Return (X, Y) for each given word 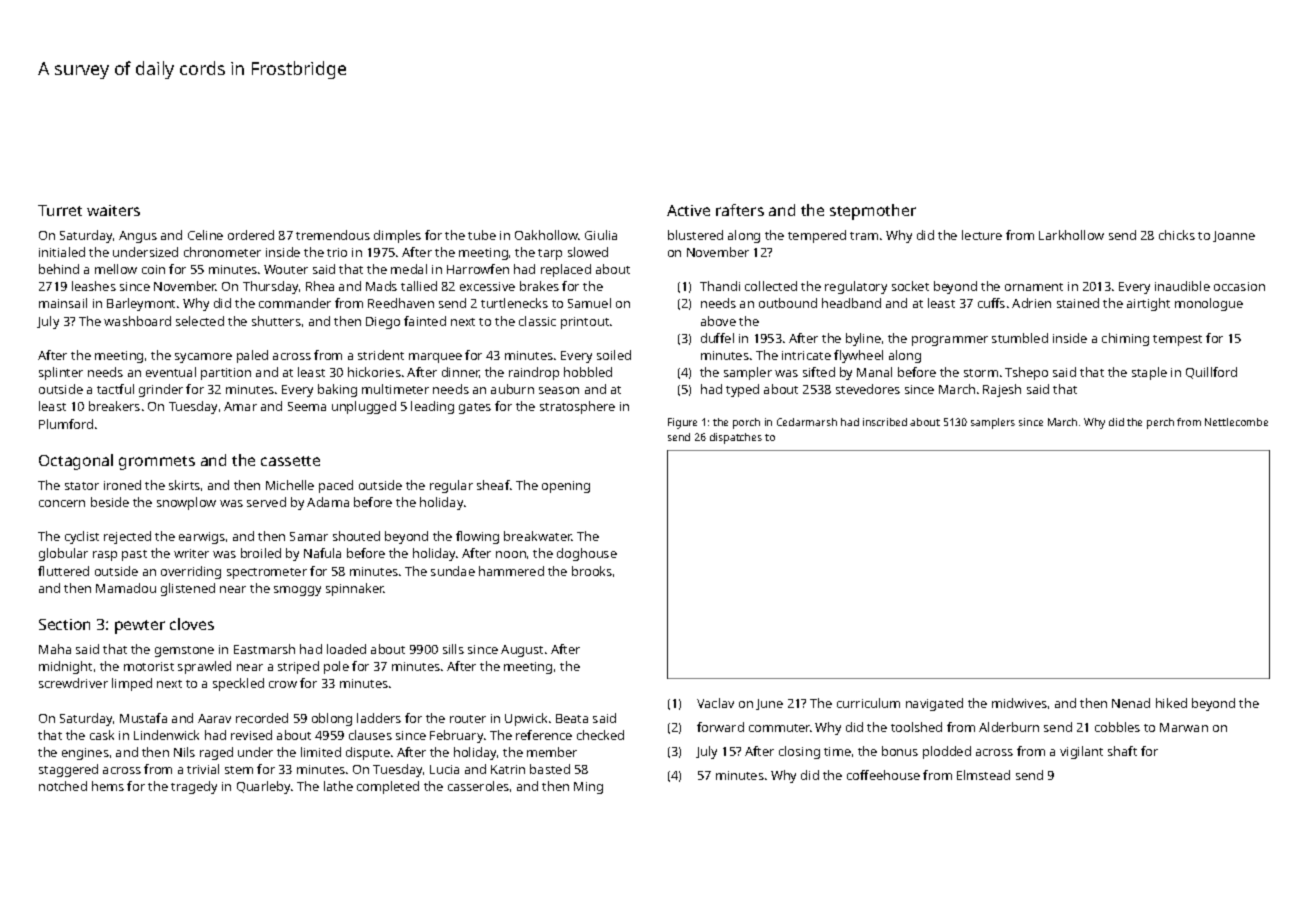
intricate (806, 355)
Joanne (1234, 236)
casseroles (478, 786)
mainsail (63, 303)
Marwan (1184, 727)
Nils (184, 752)
